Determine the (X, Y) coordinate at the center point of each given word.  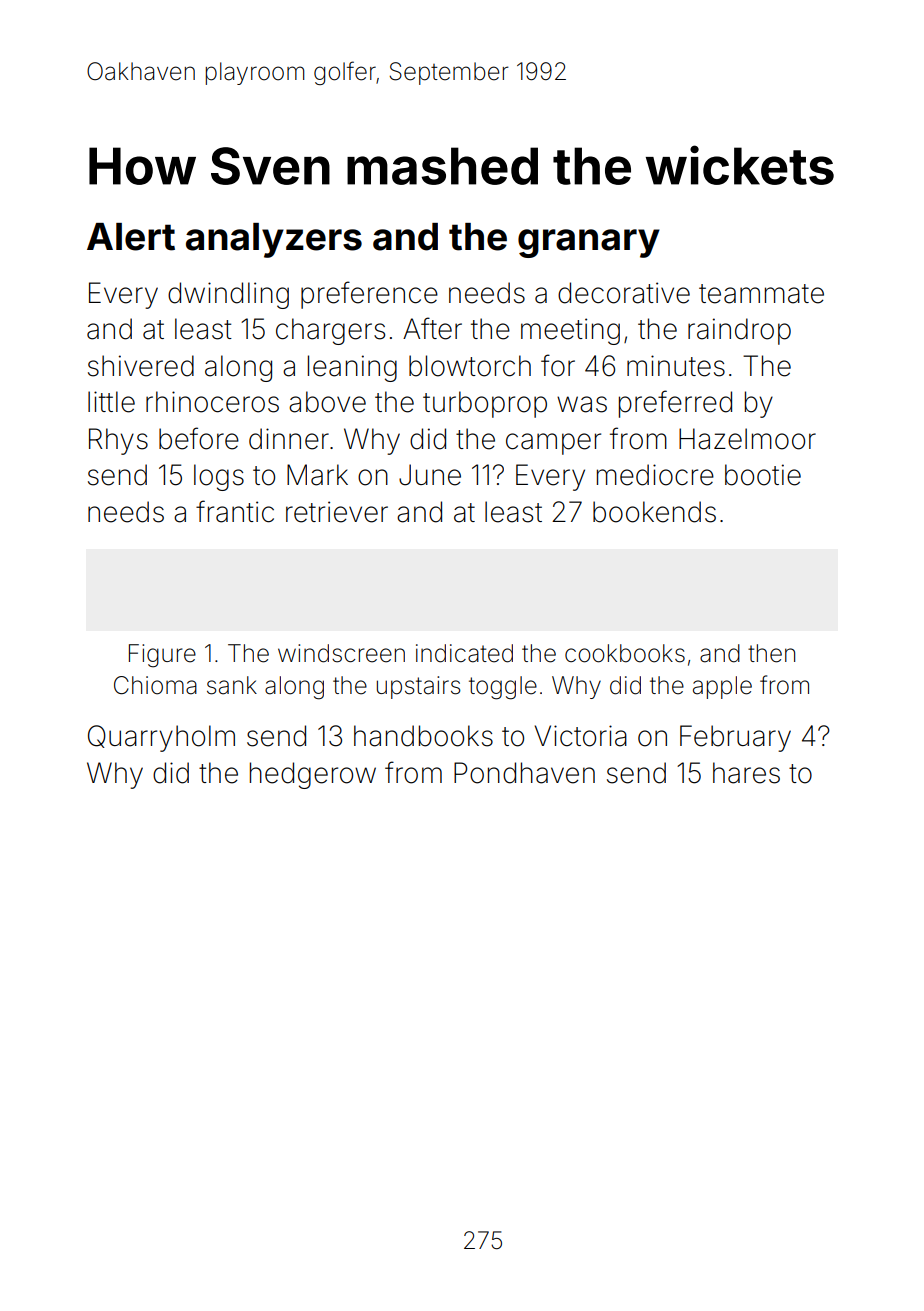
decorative (624, 293)
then (771, 653)
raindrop (739, 331)
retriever (337, 512)
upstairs (419, 687)
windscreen (341, 653)
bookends (654, 512)
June (430, 475)
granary (589, 243)
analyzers (274, 240)
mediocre (655, 475)
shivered (141, 366)
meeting (570, 331)
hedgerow (313, 775)
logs (219, 477)
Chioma (155, 685)
